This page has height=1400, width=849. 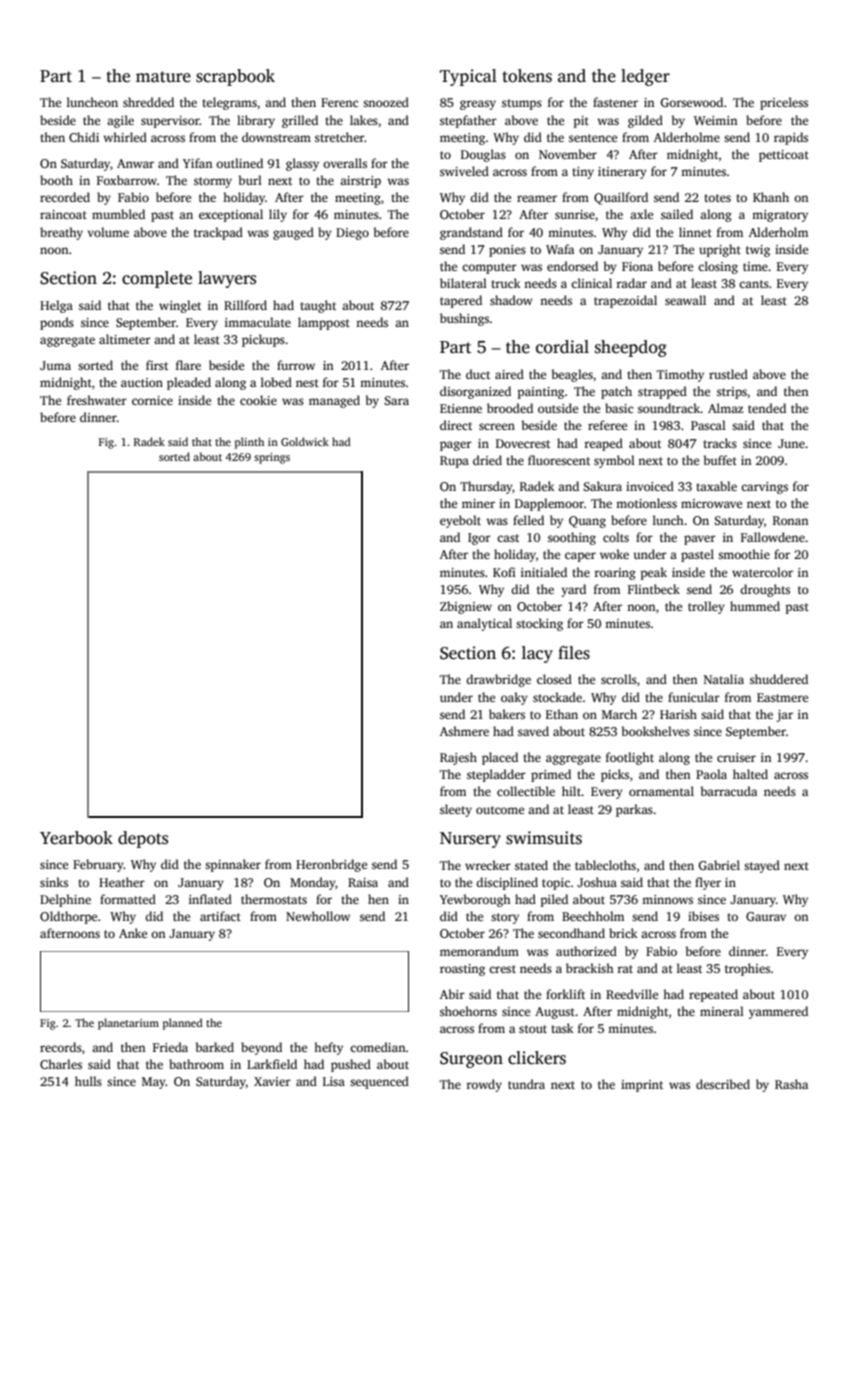 I want to click on eyebolt, so click(x=460, y=521).
